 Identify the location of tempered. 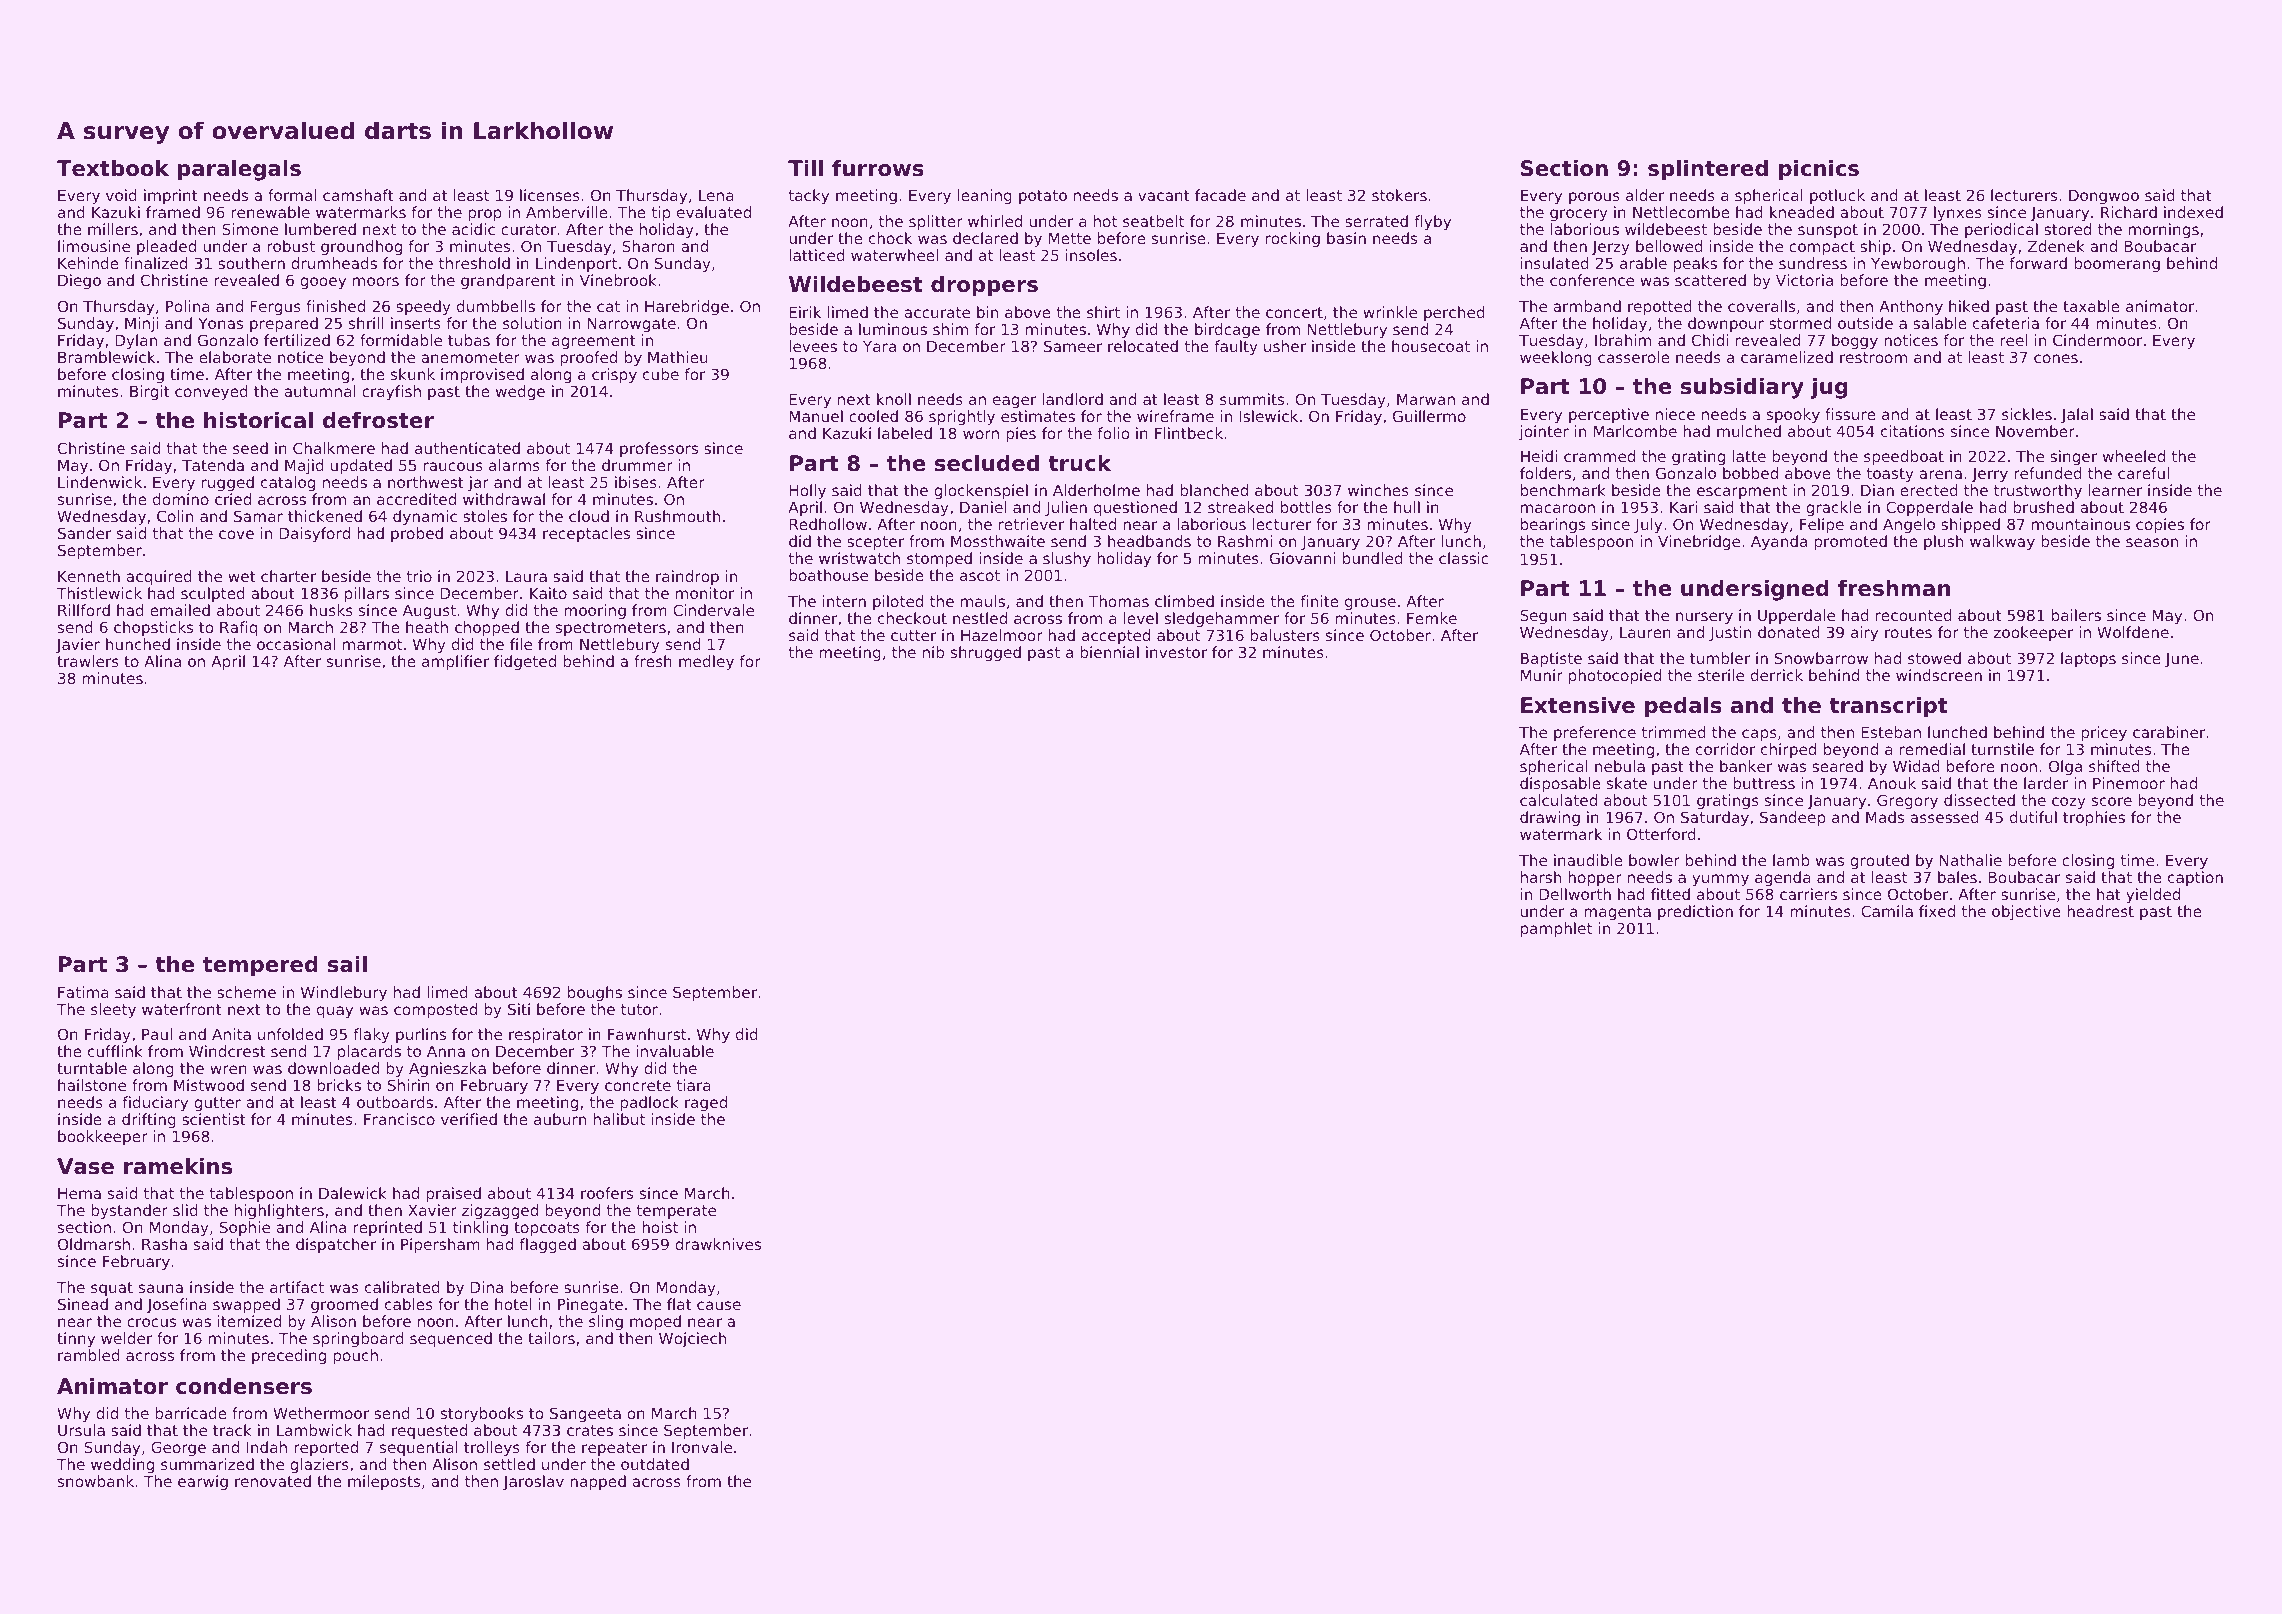
(260, 966).
